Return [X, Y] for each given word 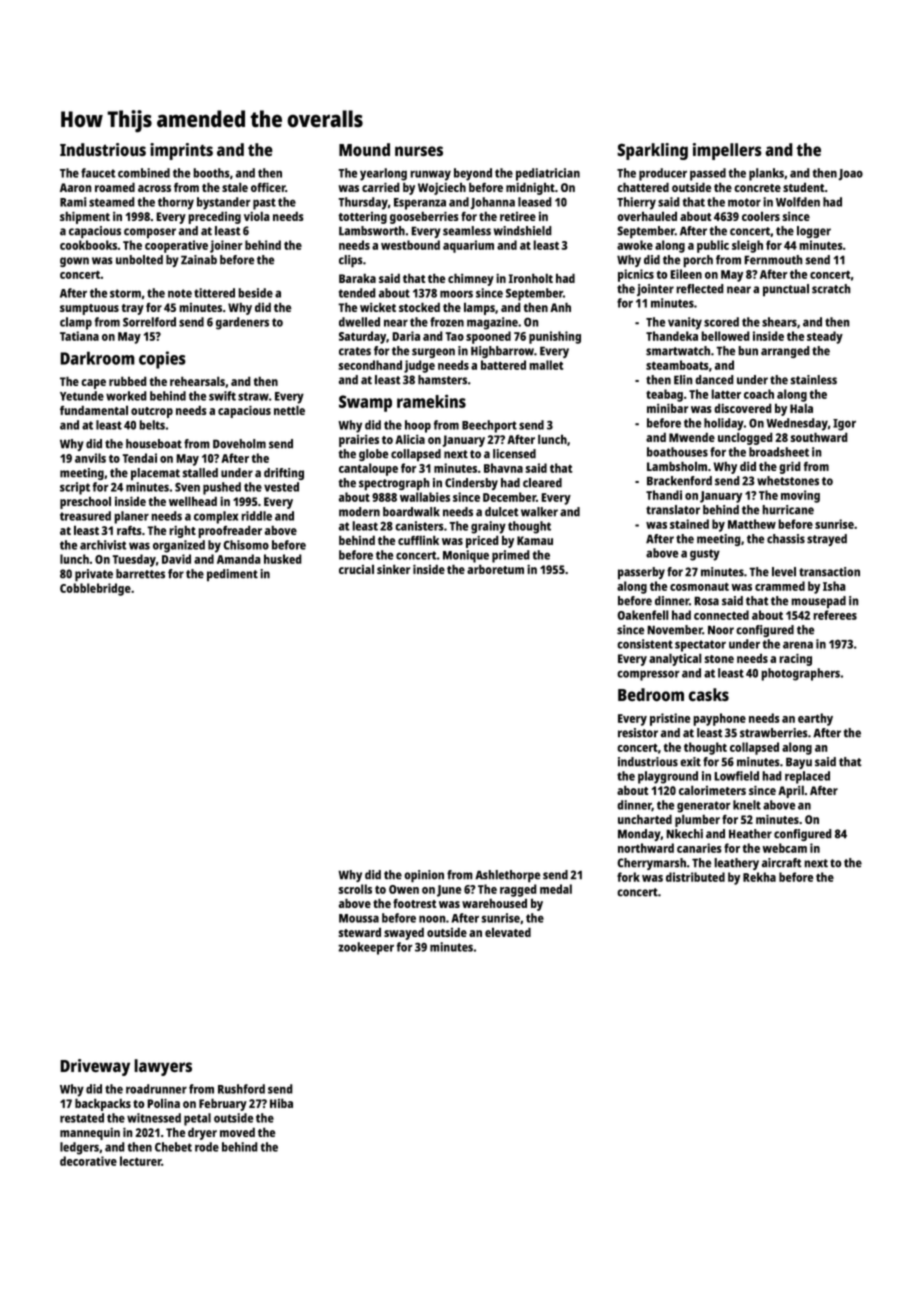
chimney [471, 279]
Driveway [95, 1067]
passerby [641, 573]
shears [779, 322]
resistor [638, 733]
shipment [85, 217]
